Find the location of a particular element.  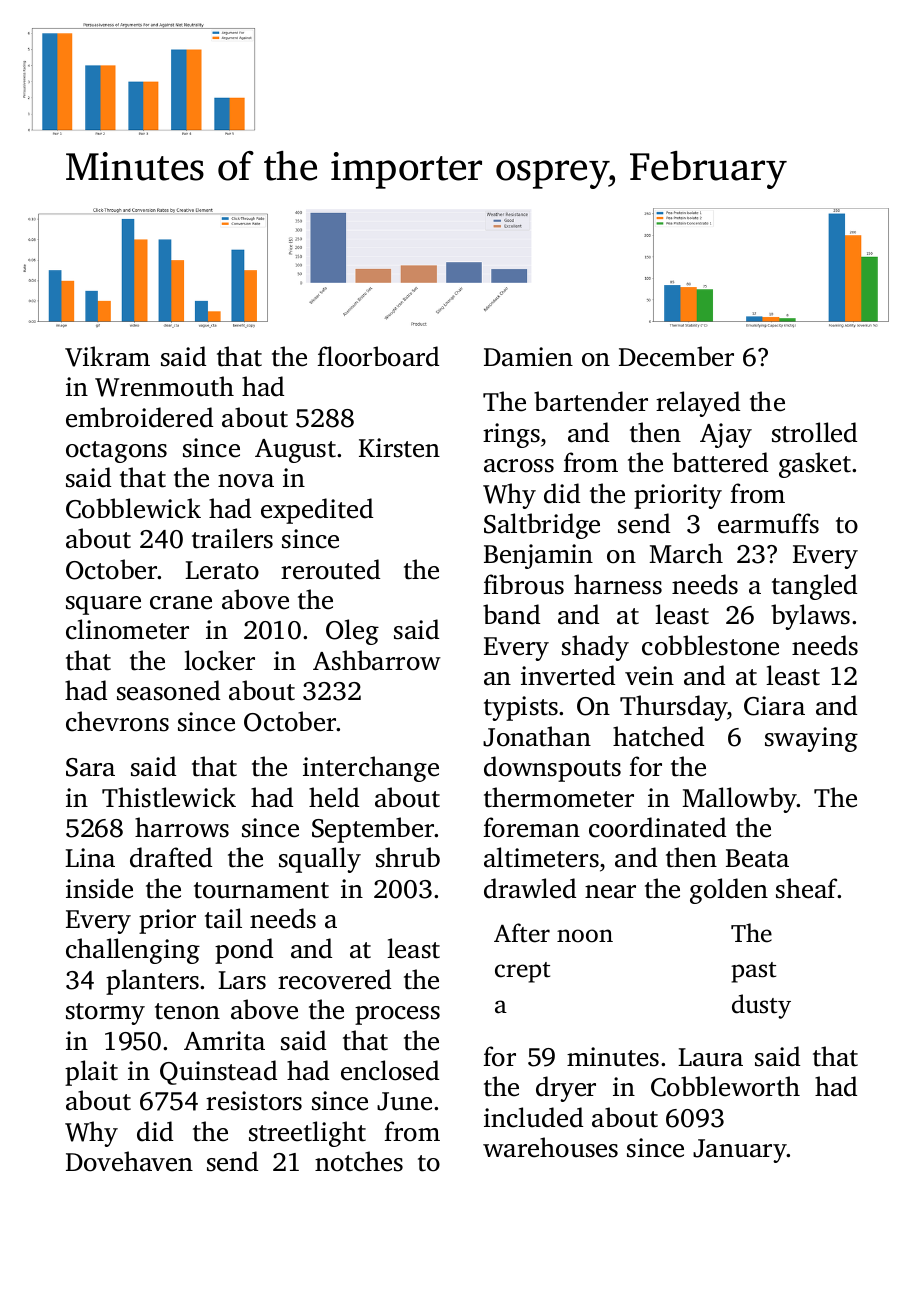

Damien is located at coordinates (528, 357).
